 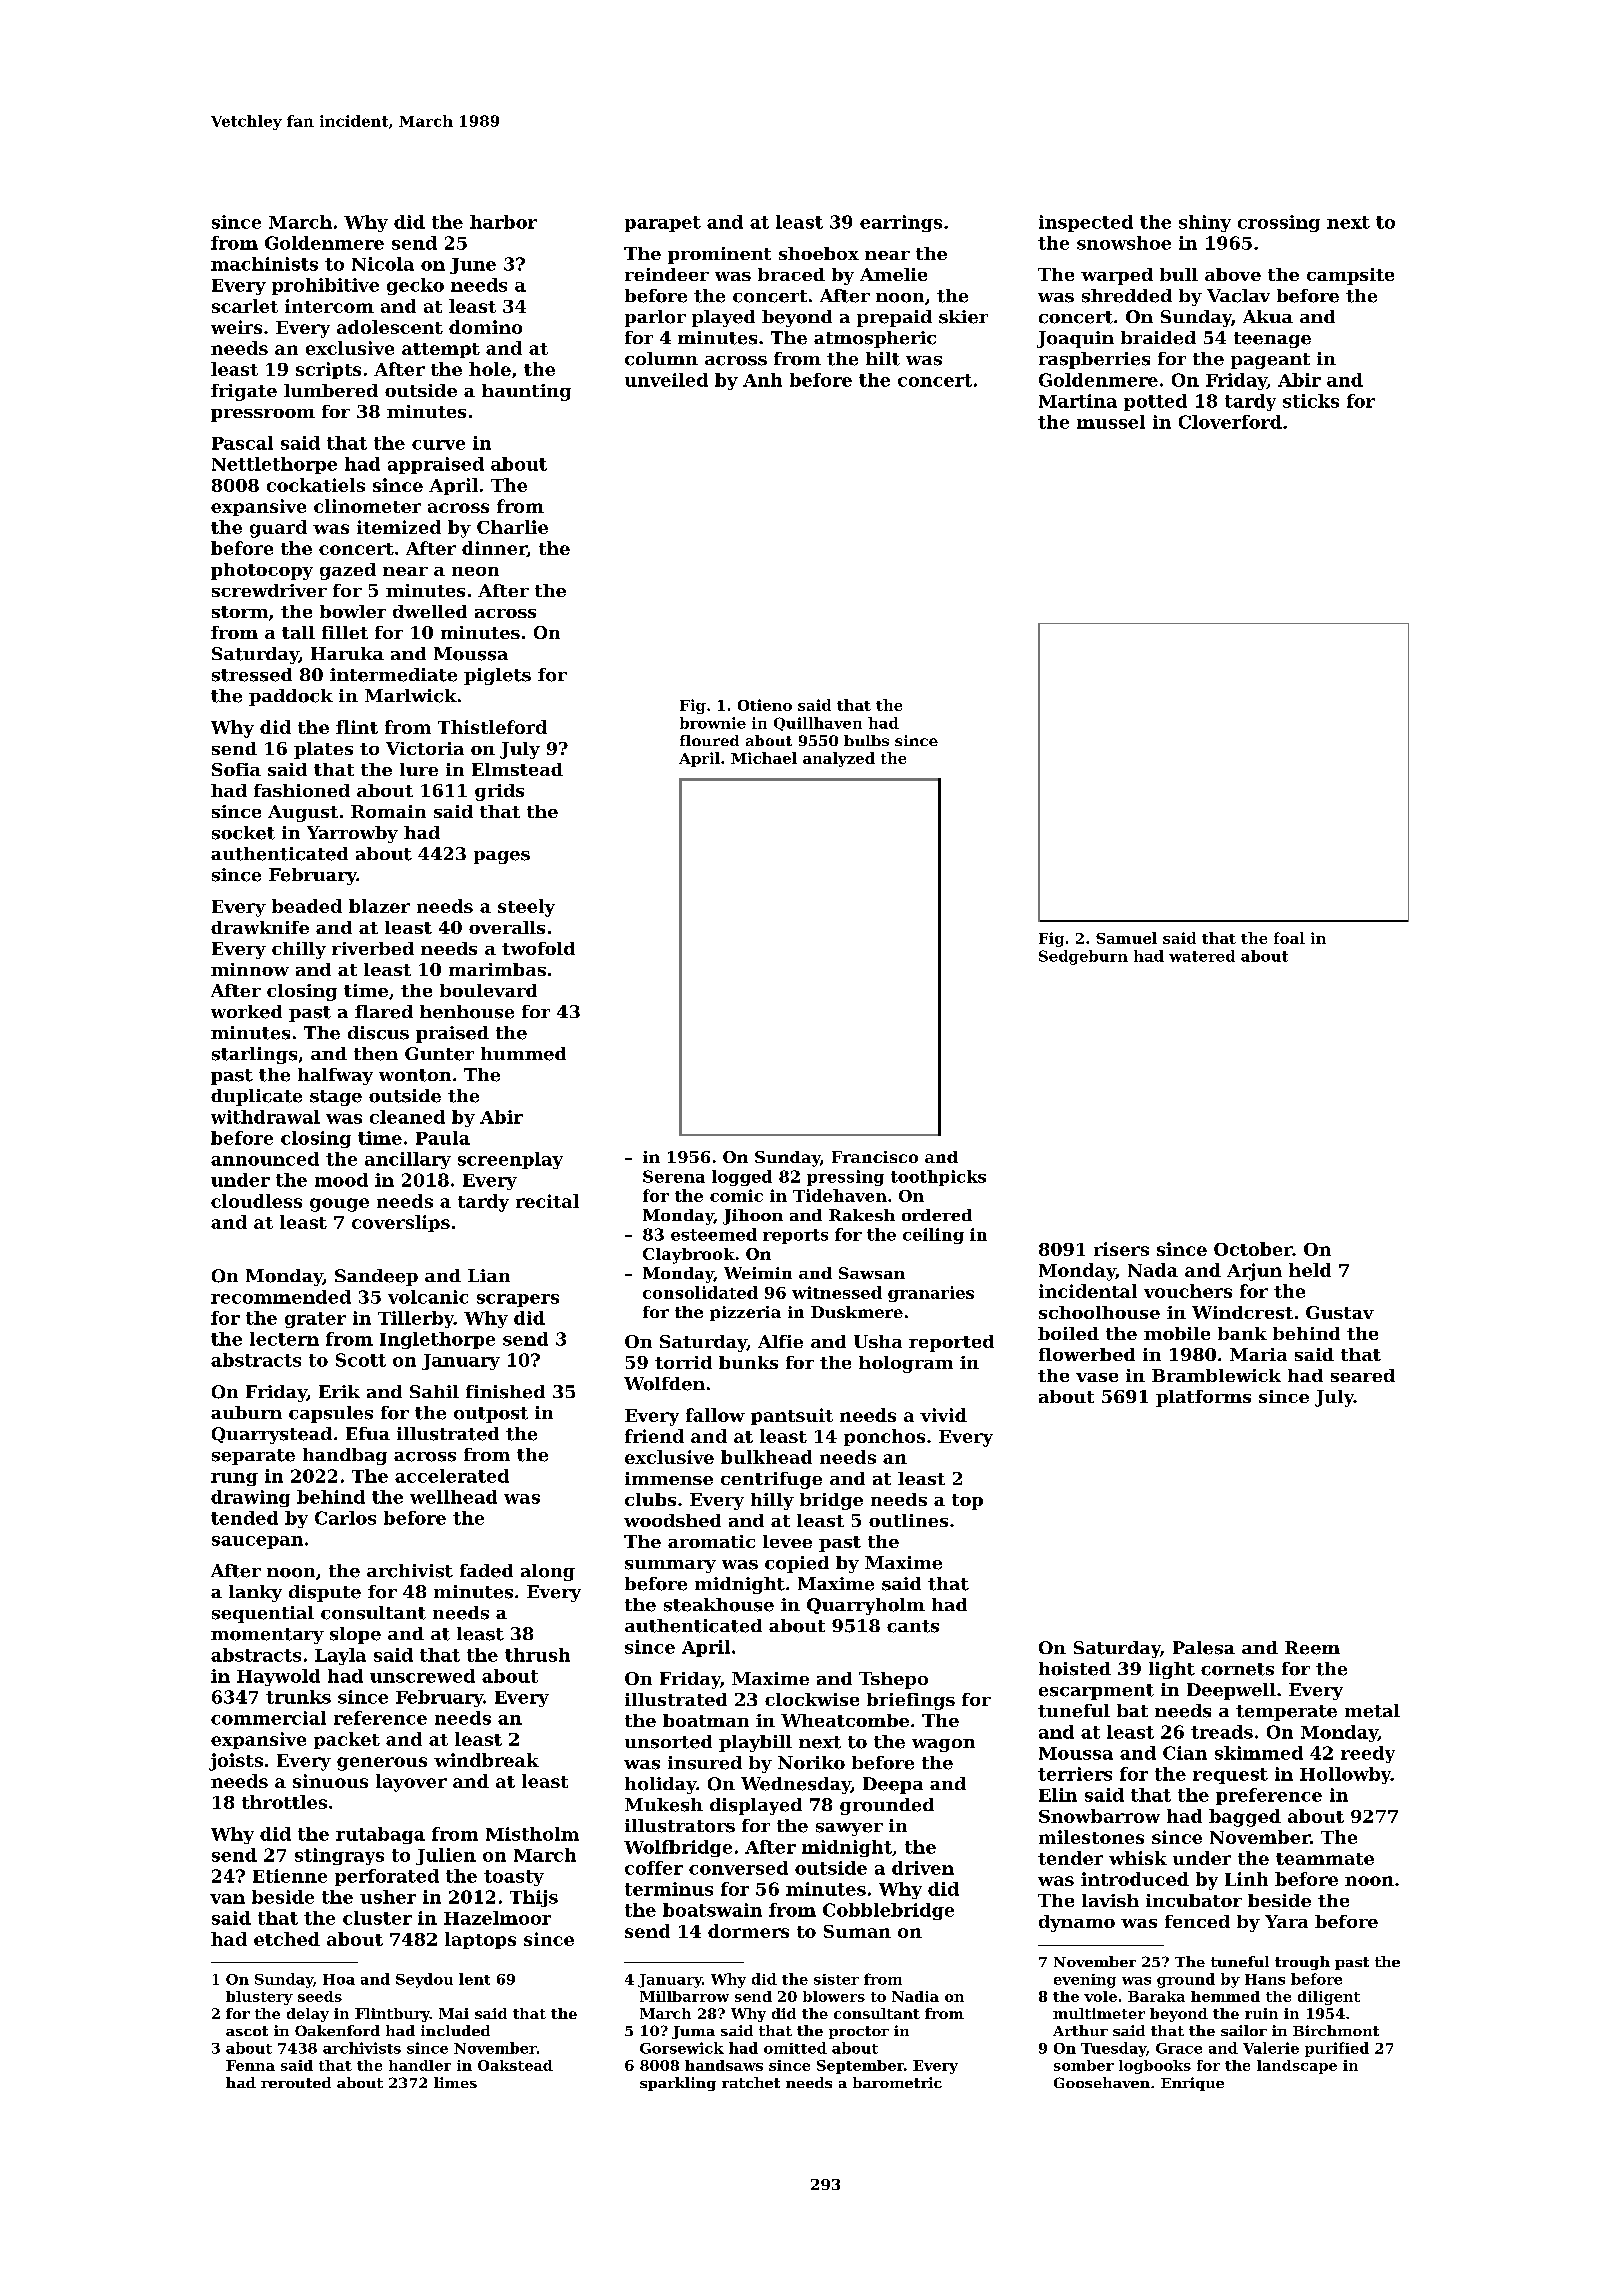 I want to click on insured, so click(x=705, y=1763).
